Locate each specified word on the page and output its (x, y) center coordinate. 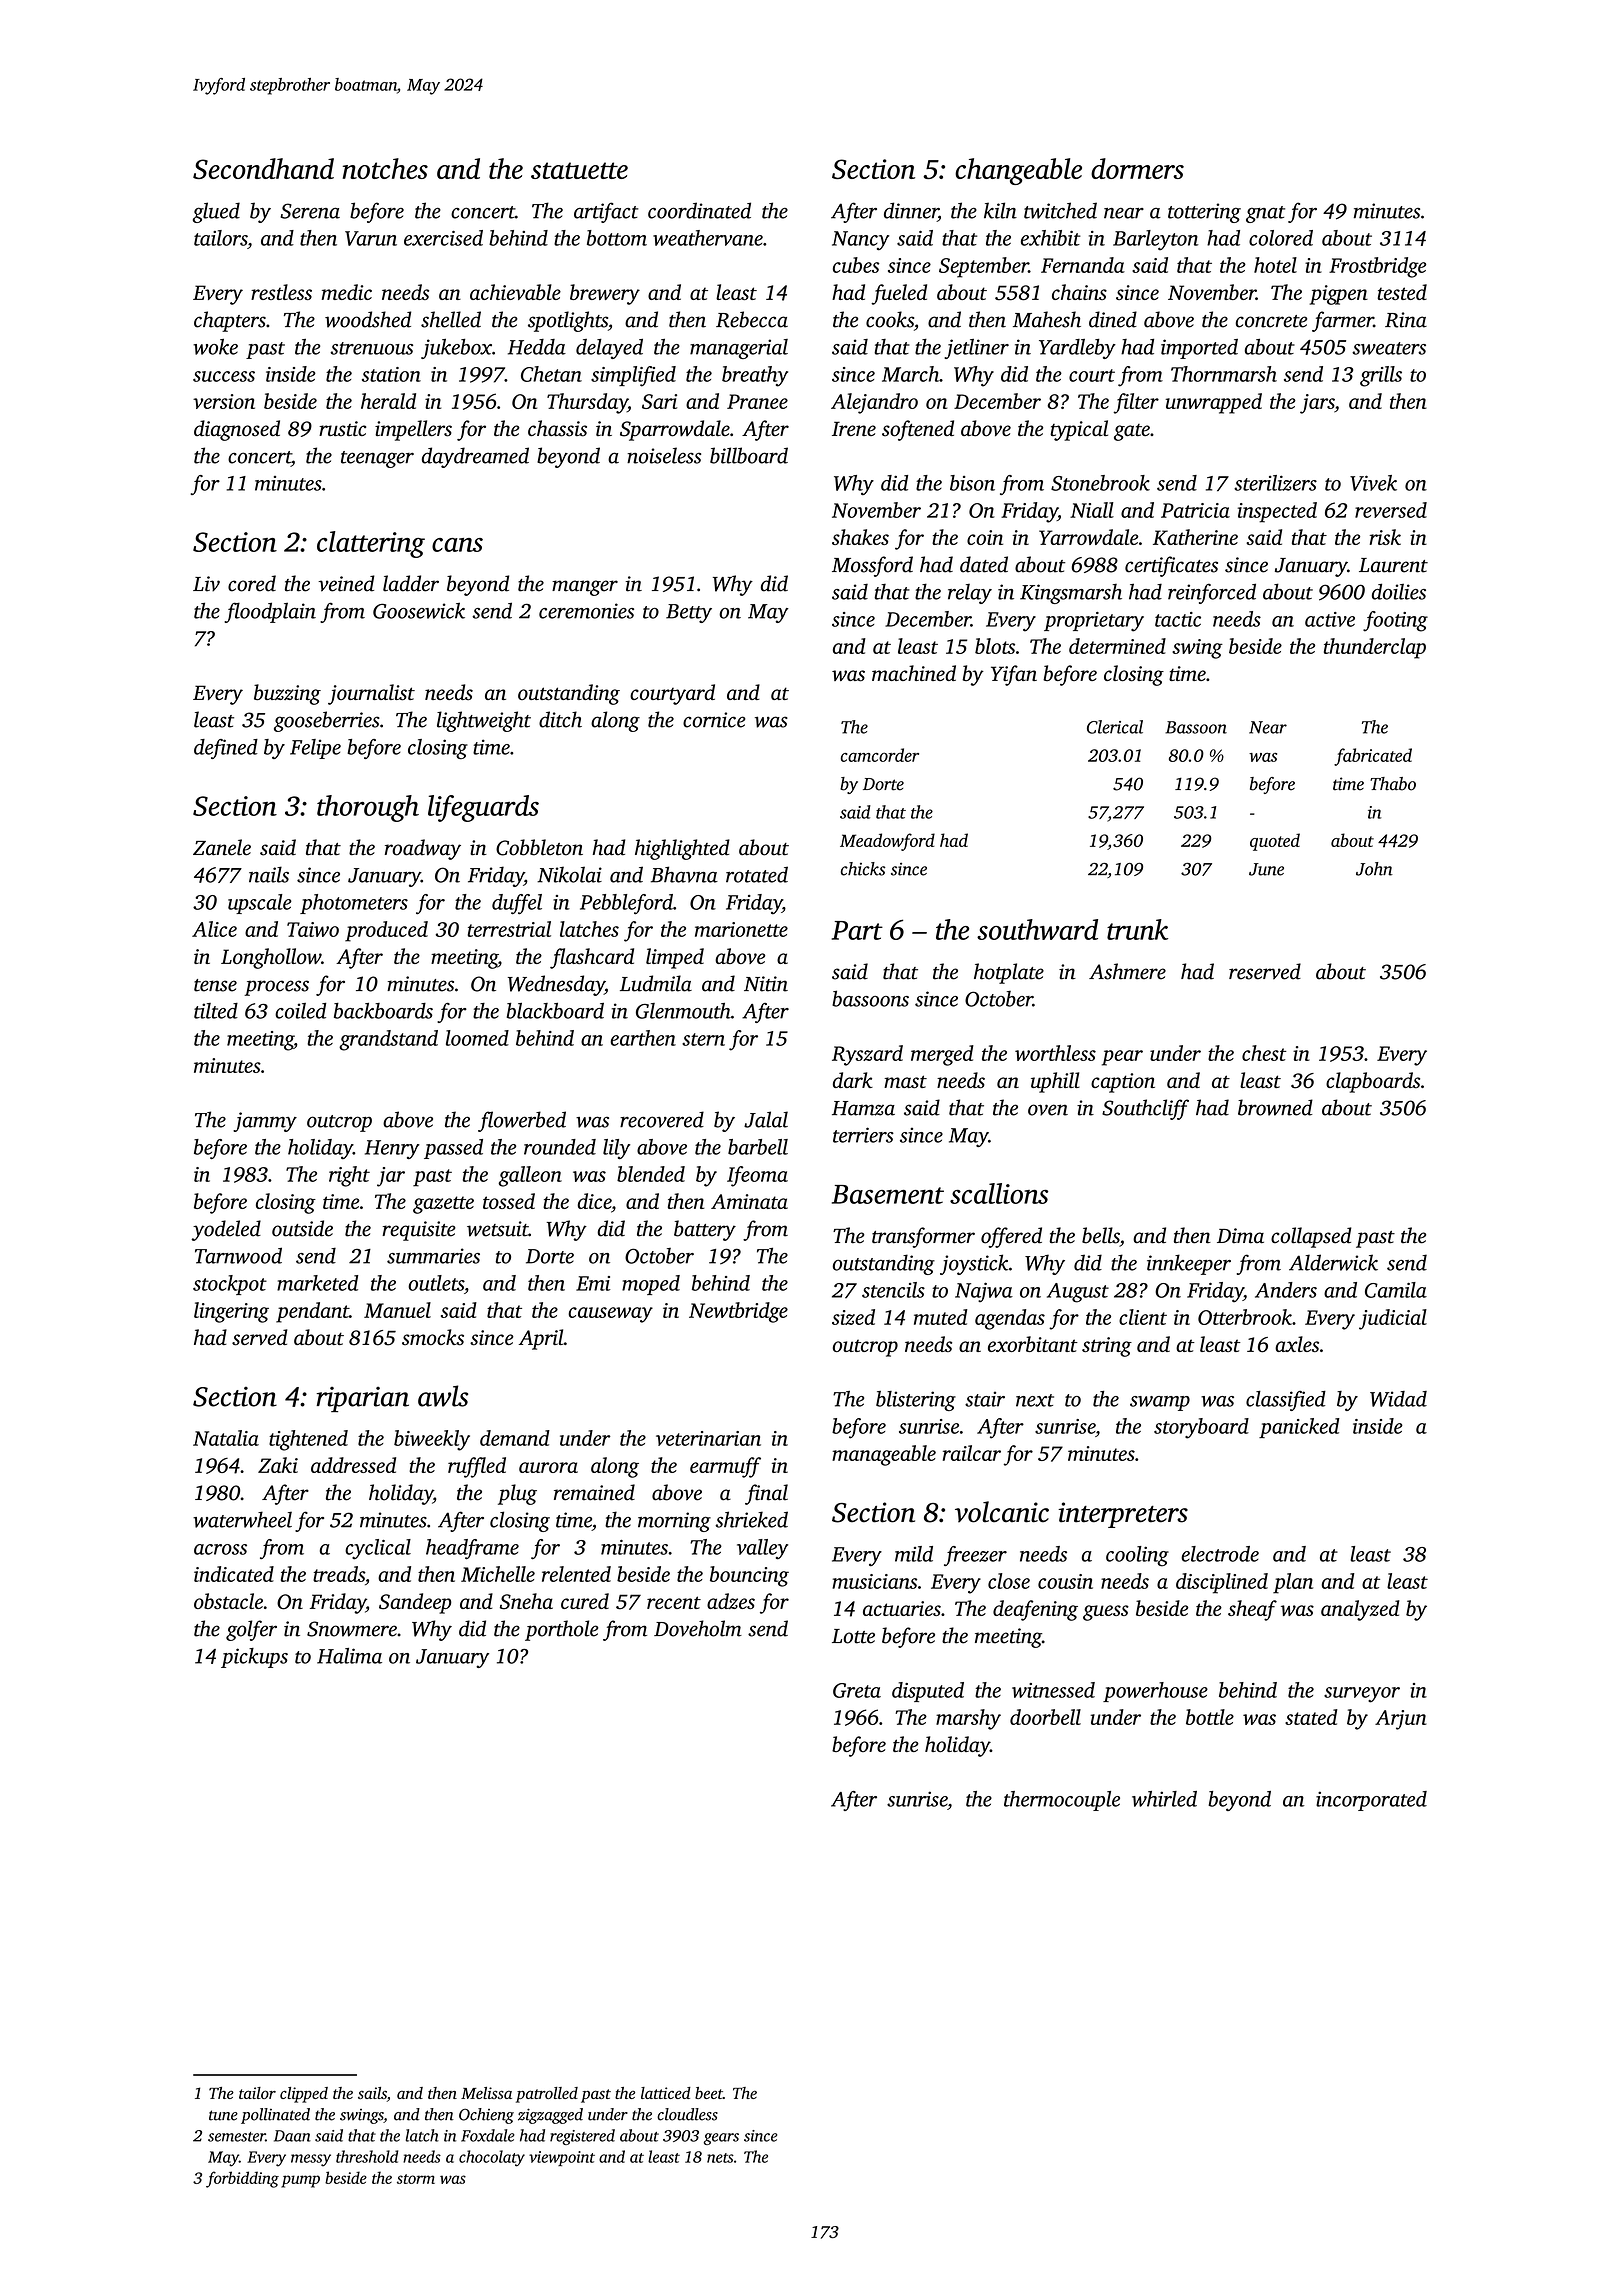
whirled (1164, 1799)
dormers (1137, 168)
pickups (254, 1658)
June (1266, 869)
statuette (579, 170)
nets (720, 2158)
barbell (758, 1147)
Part (857, 930)
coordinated (699, 210)
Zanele (222, 847)
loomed (477, 1038)
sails (372, 2093)
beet (709, 2093)
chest (1264, 1053)
